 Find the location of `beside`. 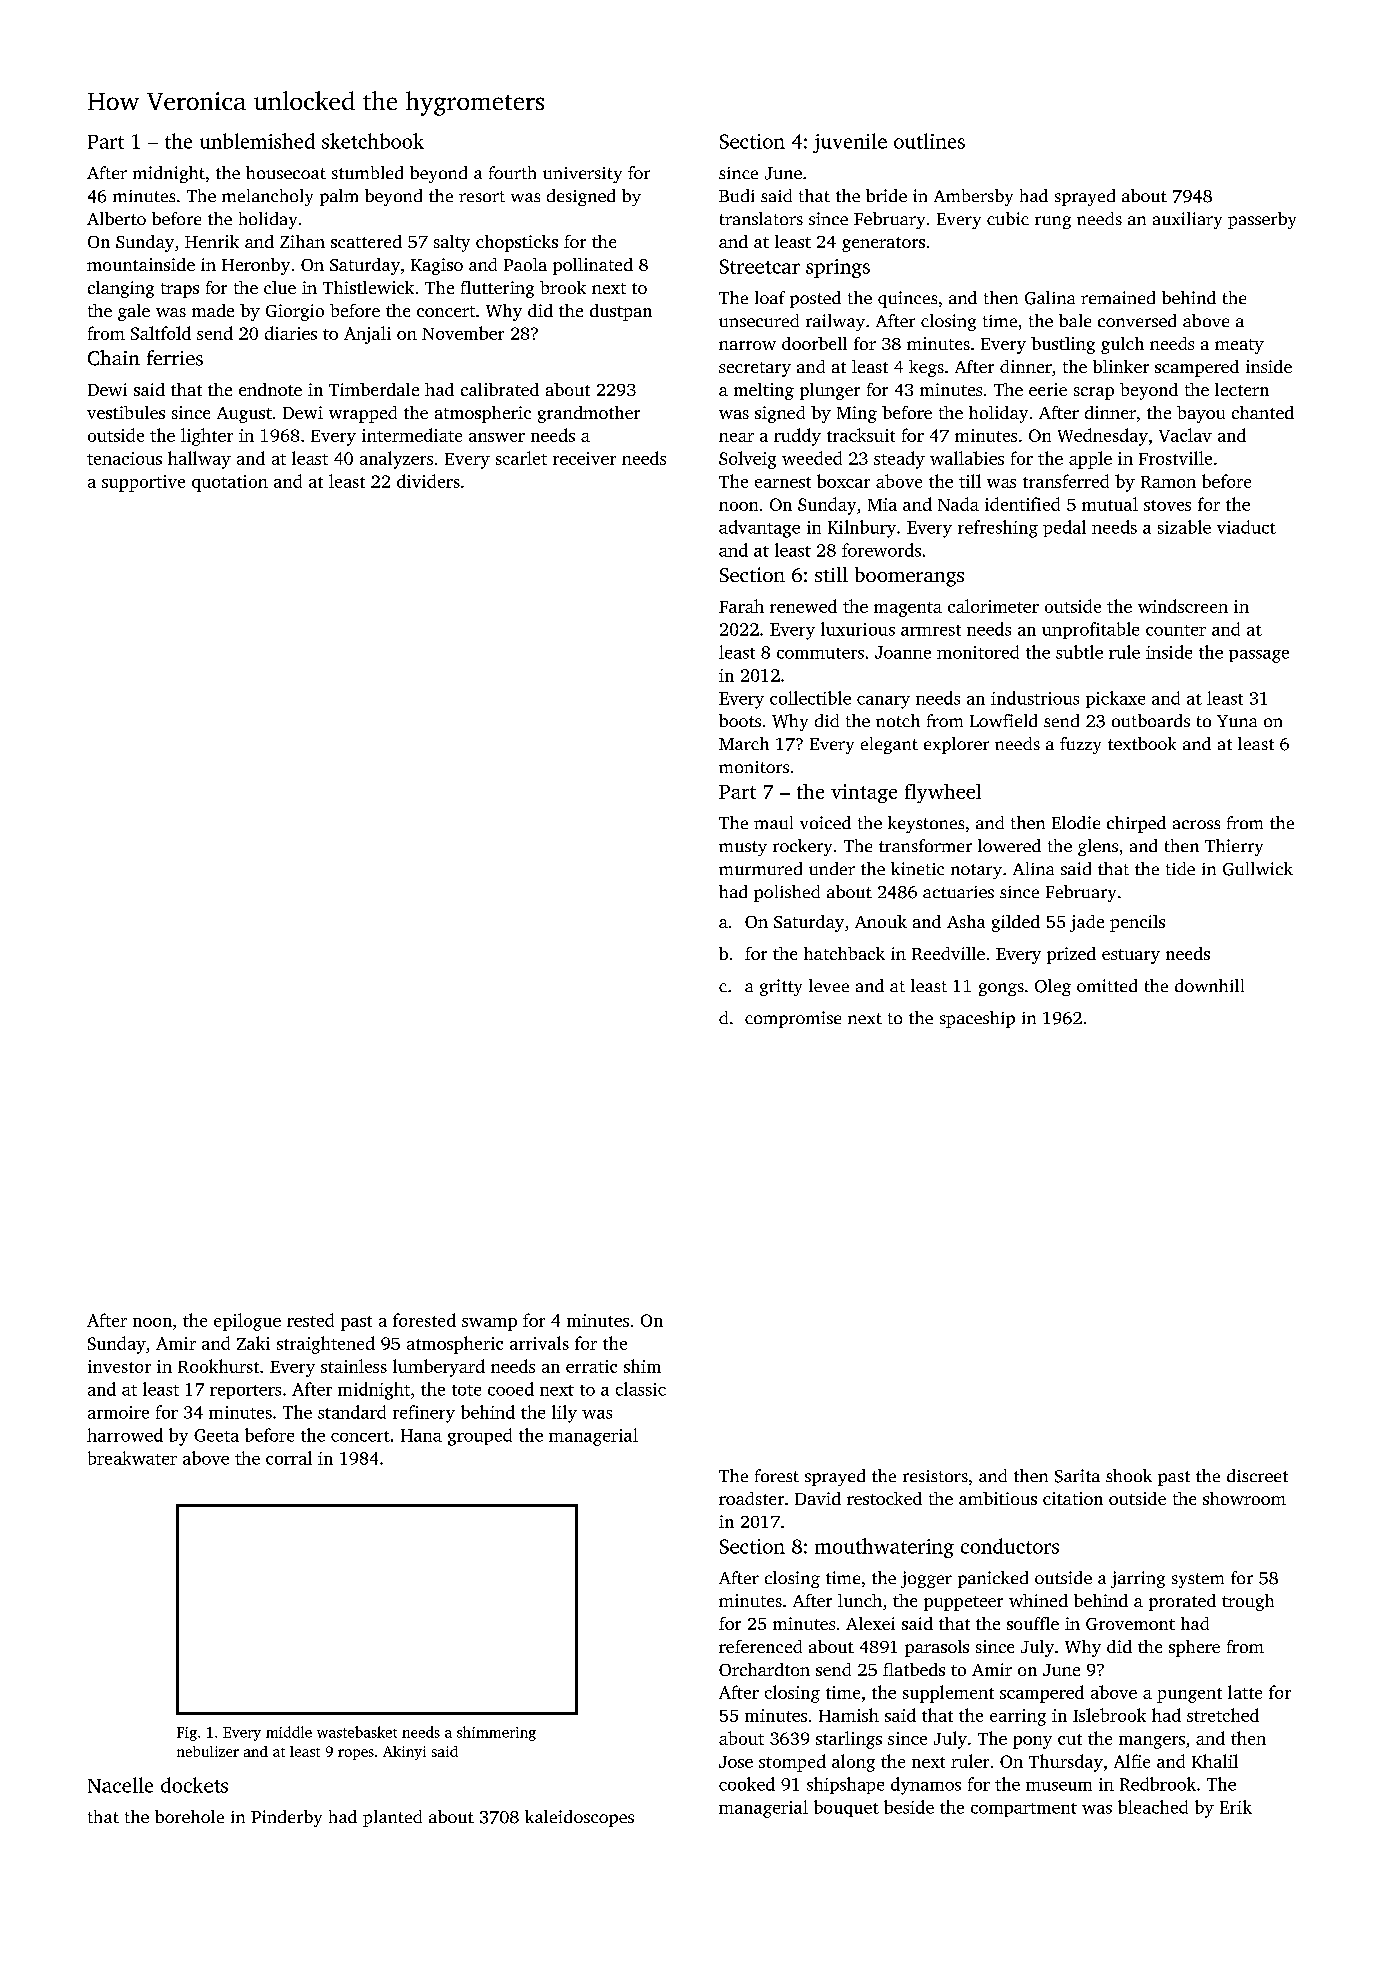

beside is located at coordinates (909, 1807).
